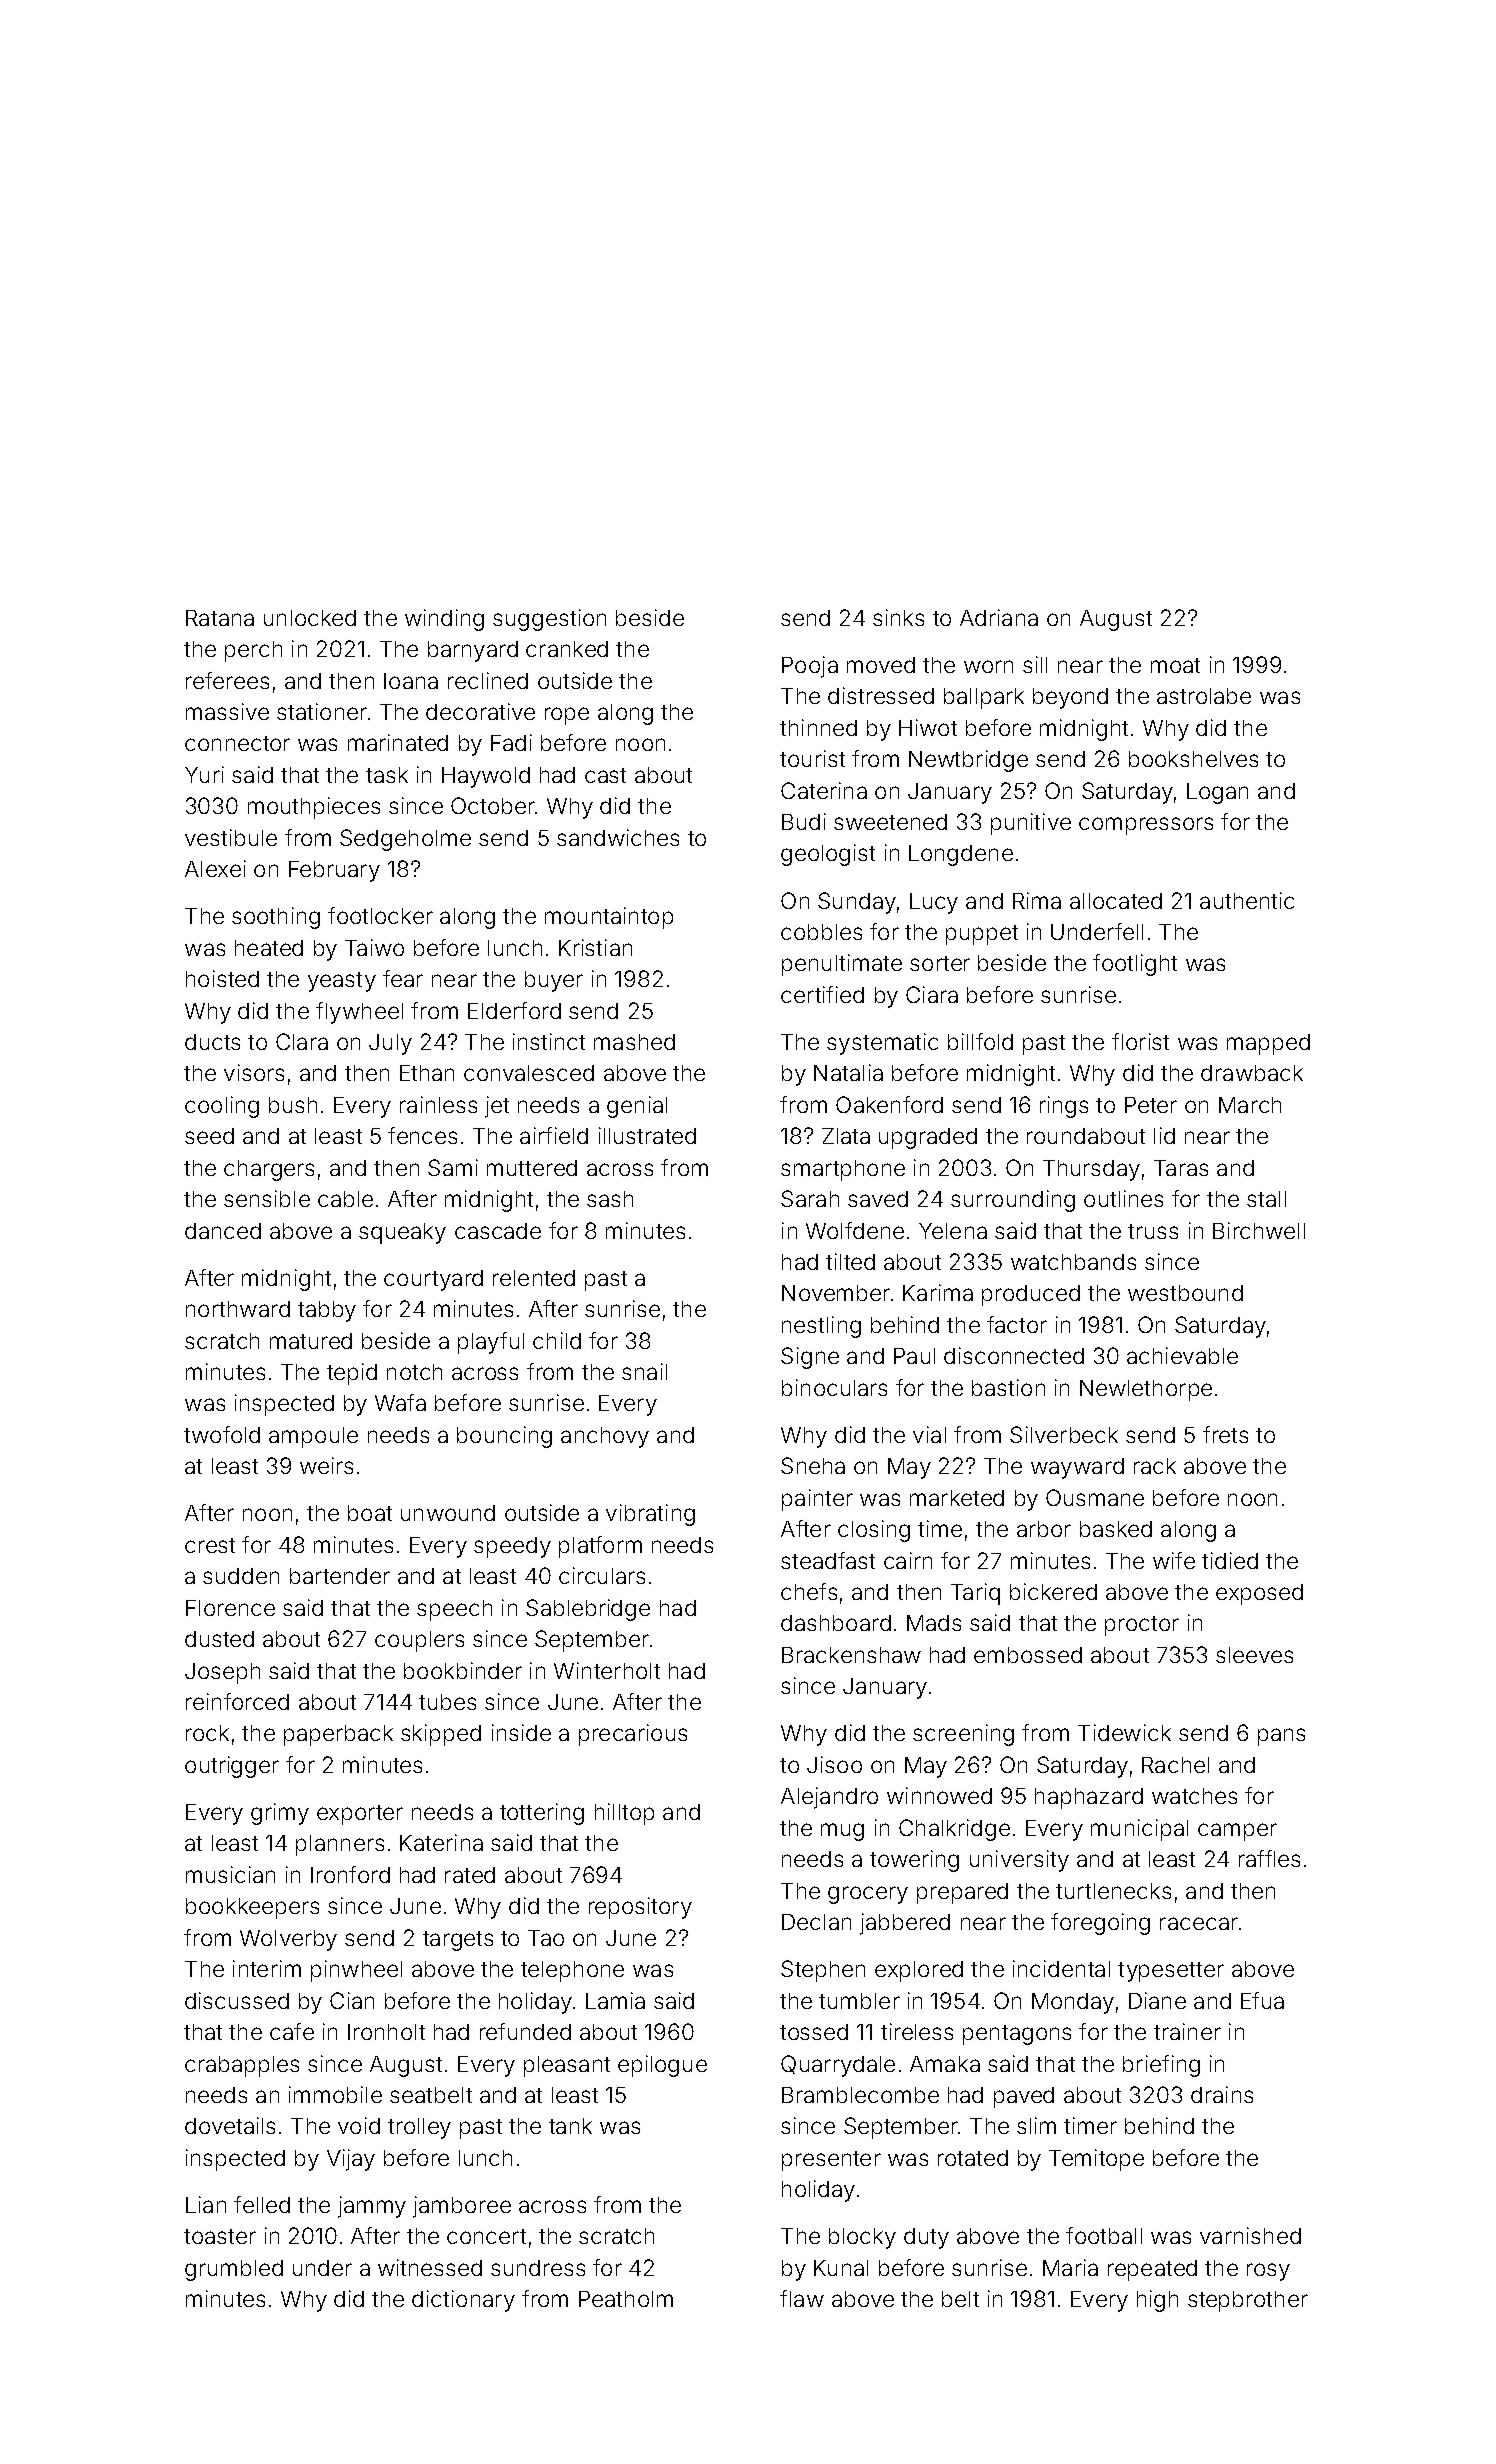 This document has height=2464, width=1496. What do you see at coordinates (633, 1735) in the document?
I see `precarious` at bounding box center [633, 1735].
